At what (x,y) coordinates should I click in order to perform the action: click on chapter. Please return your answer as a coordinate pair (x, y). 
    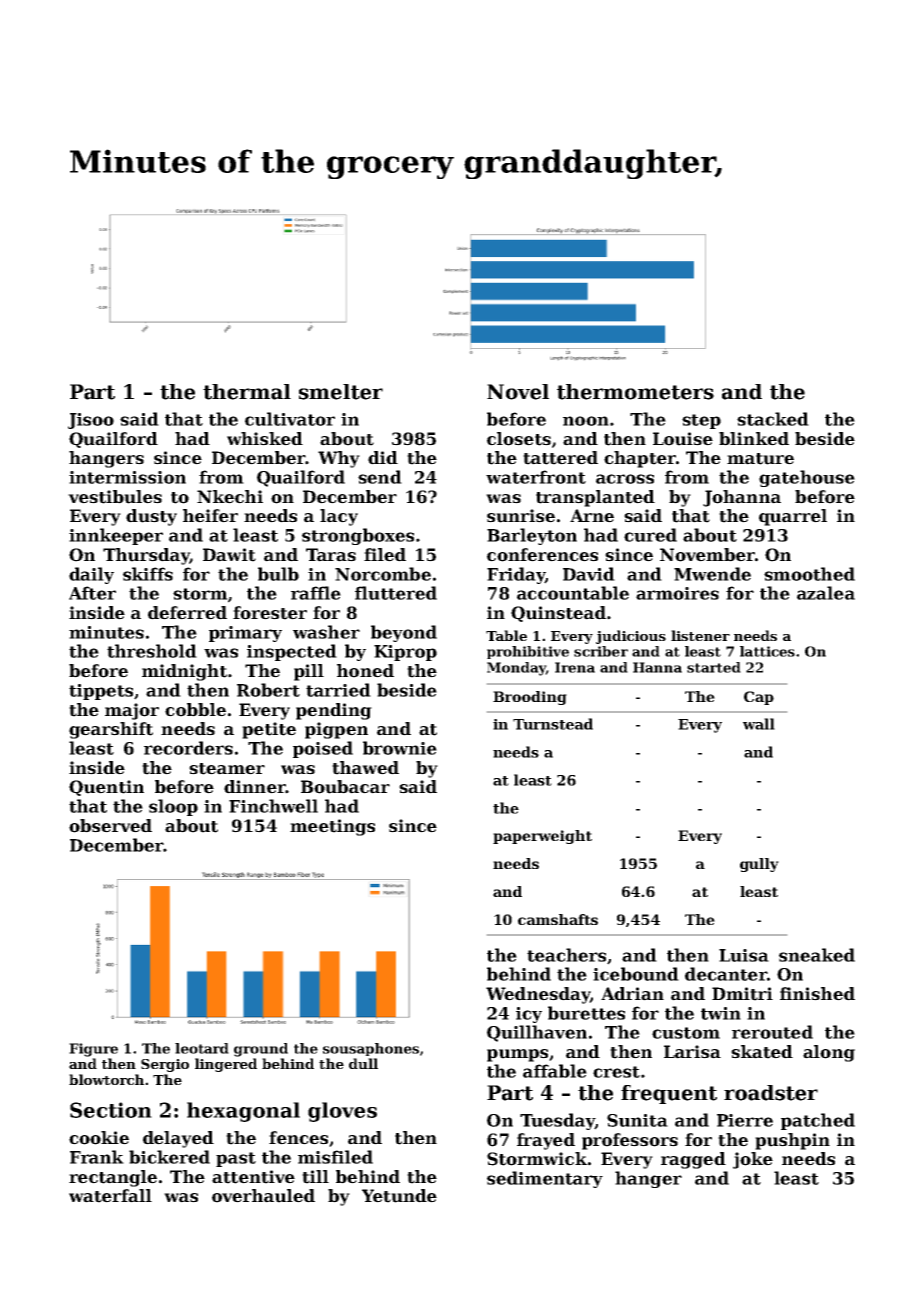
    Looking at the image, I should click on (640, 459).
